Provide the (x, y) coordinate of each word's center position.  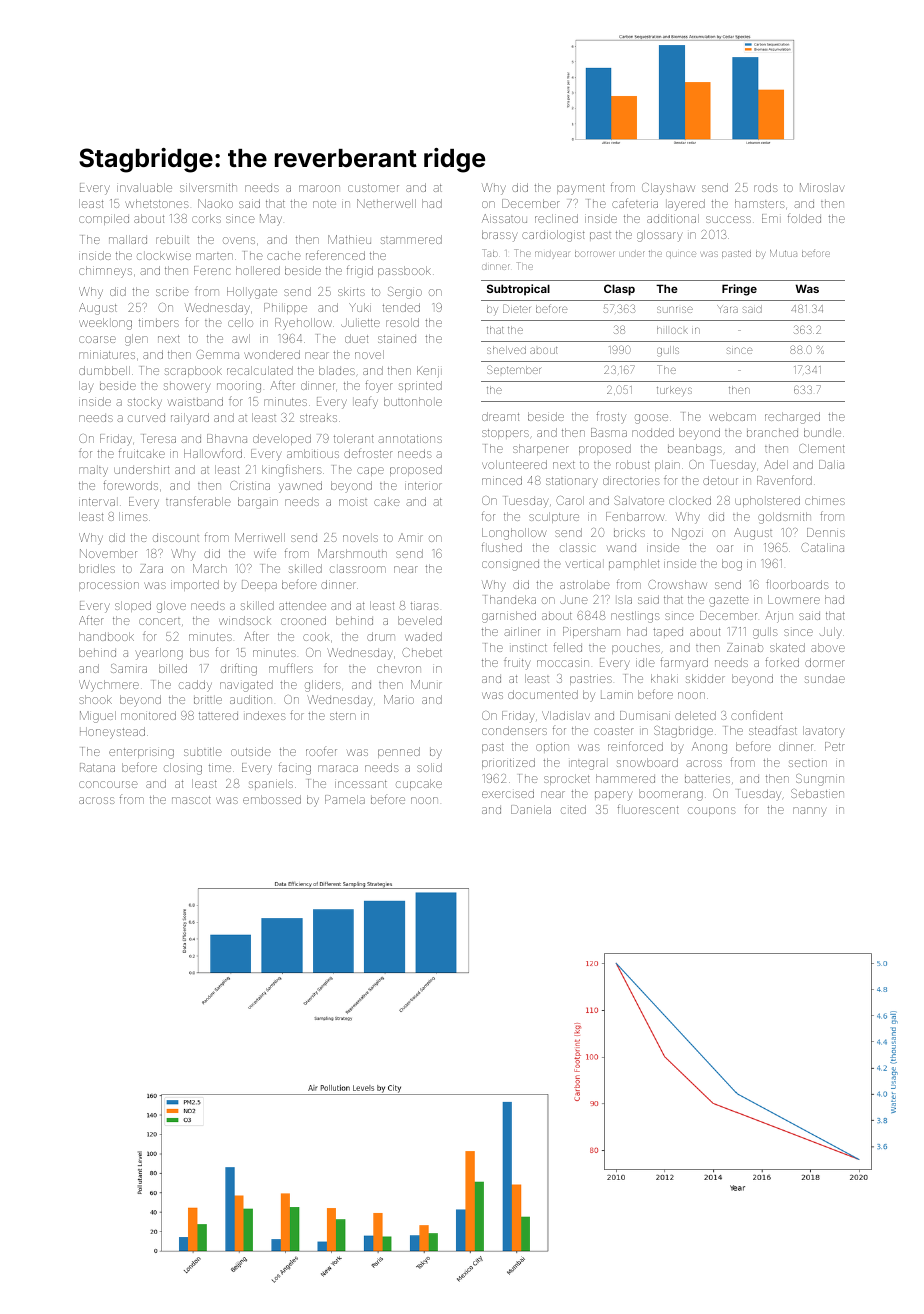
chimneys (105, 272)
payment (581, 189)
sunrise (675, 309)
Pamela (345, 799)
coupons (712, 811)
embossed (272, 799)
